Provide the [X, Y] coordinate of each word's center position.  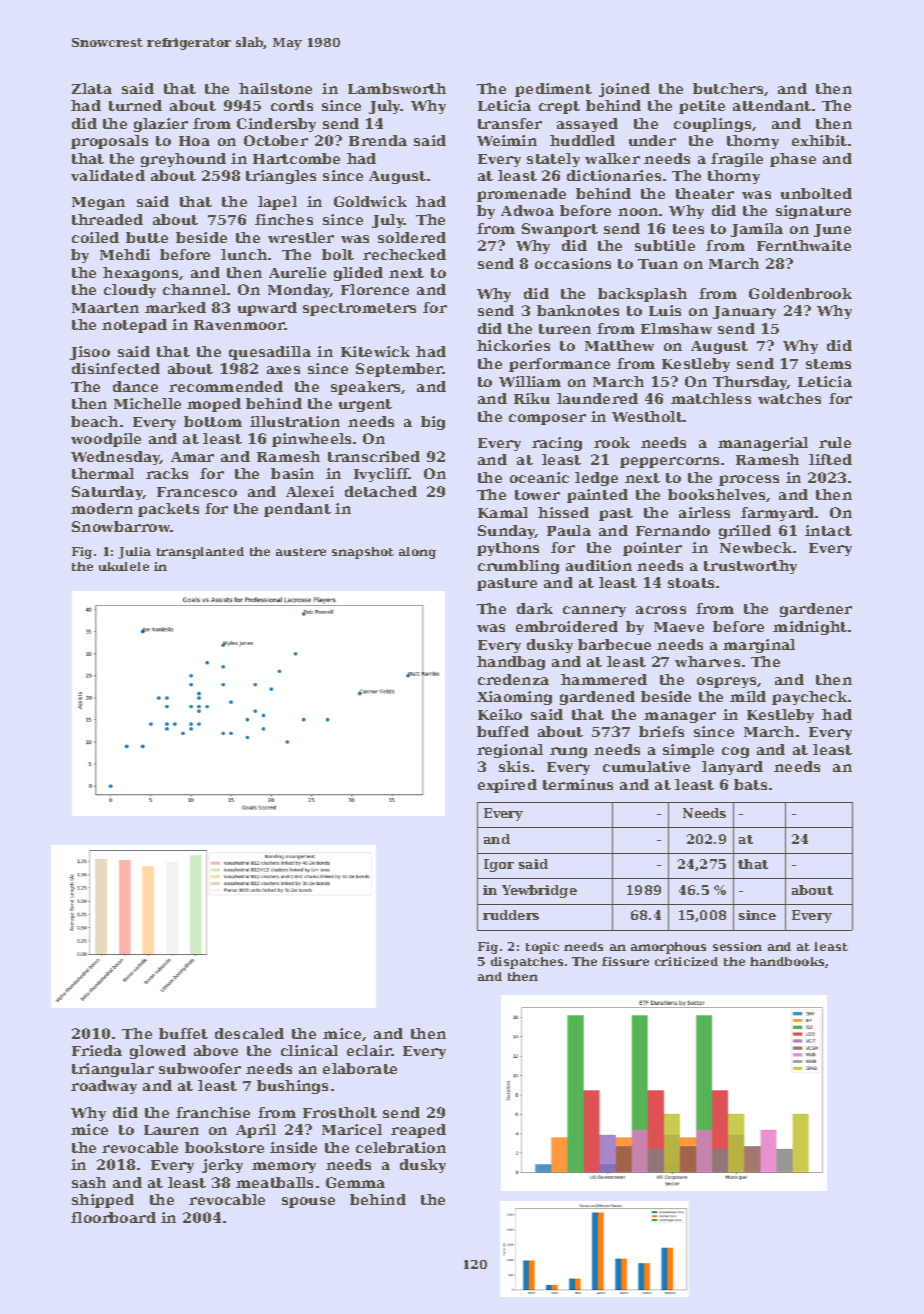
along [417, 553]
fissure [625, 961]
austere [301, 552]
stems [828, 364]
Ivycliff [381, 475]
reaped [418, 1131]
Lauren [171, 1130]
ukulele [124, 566]
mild [748, 696]
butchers [728, 88]
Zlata [92, 88]
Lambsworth [397, 88]
